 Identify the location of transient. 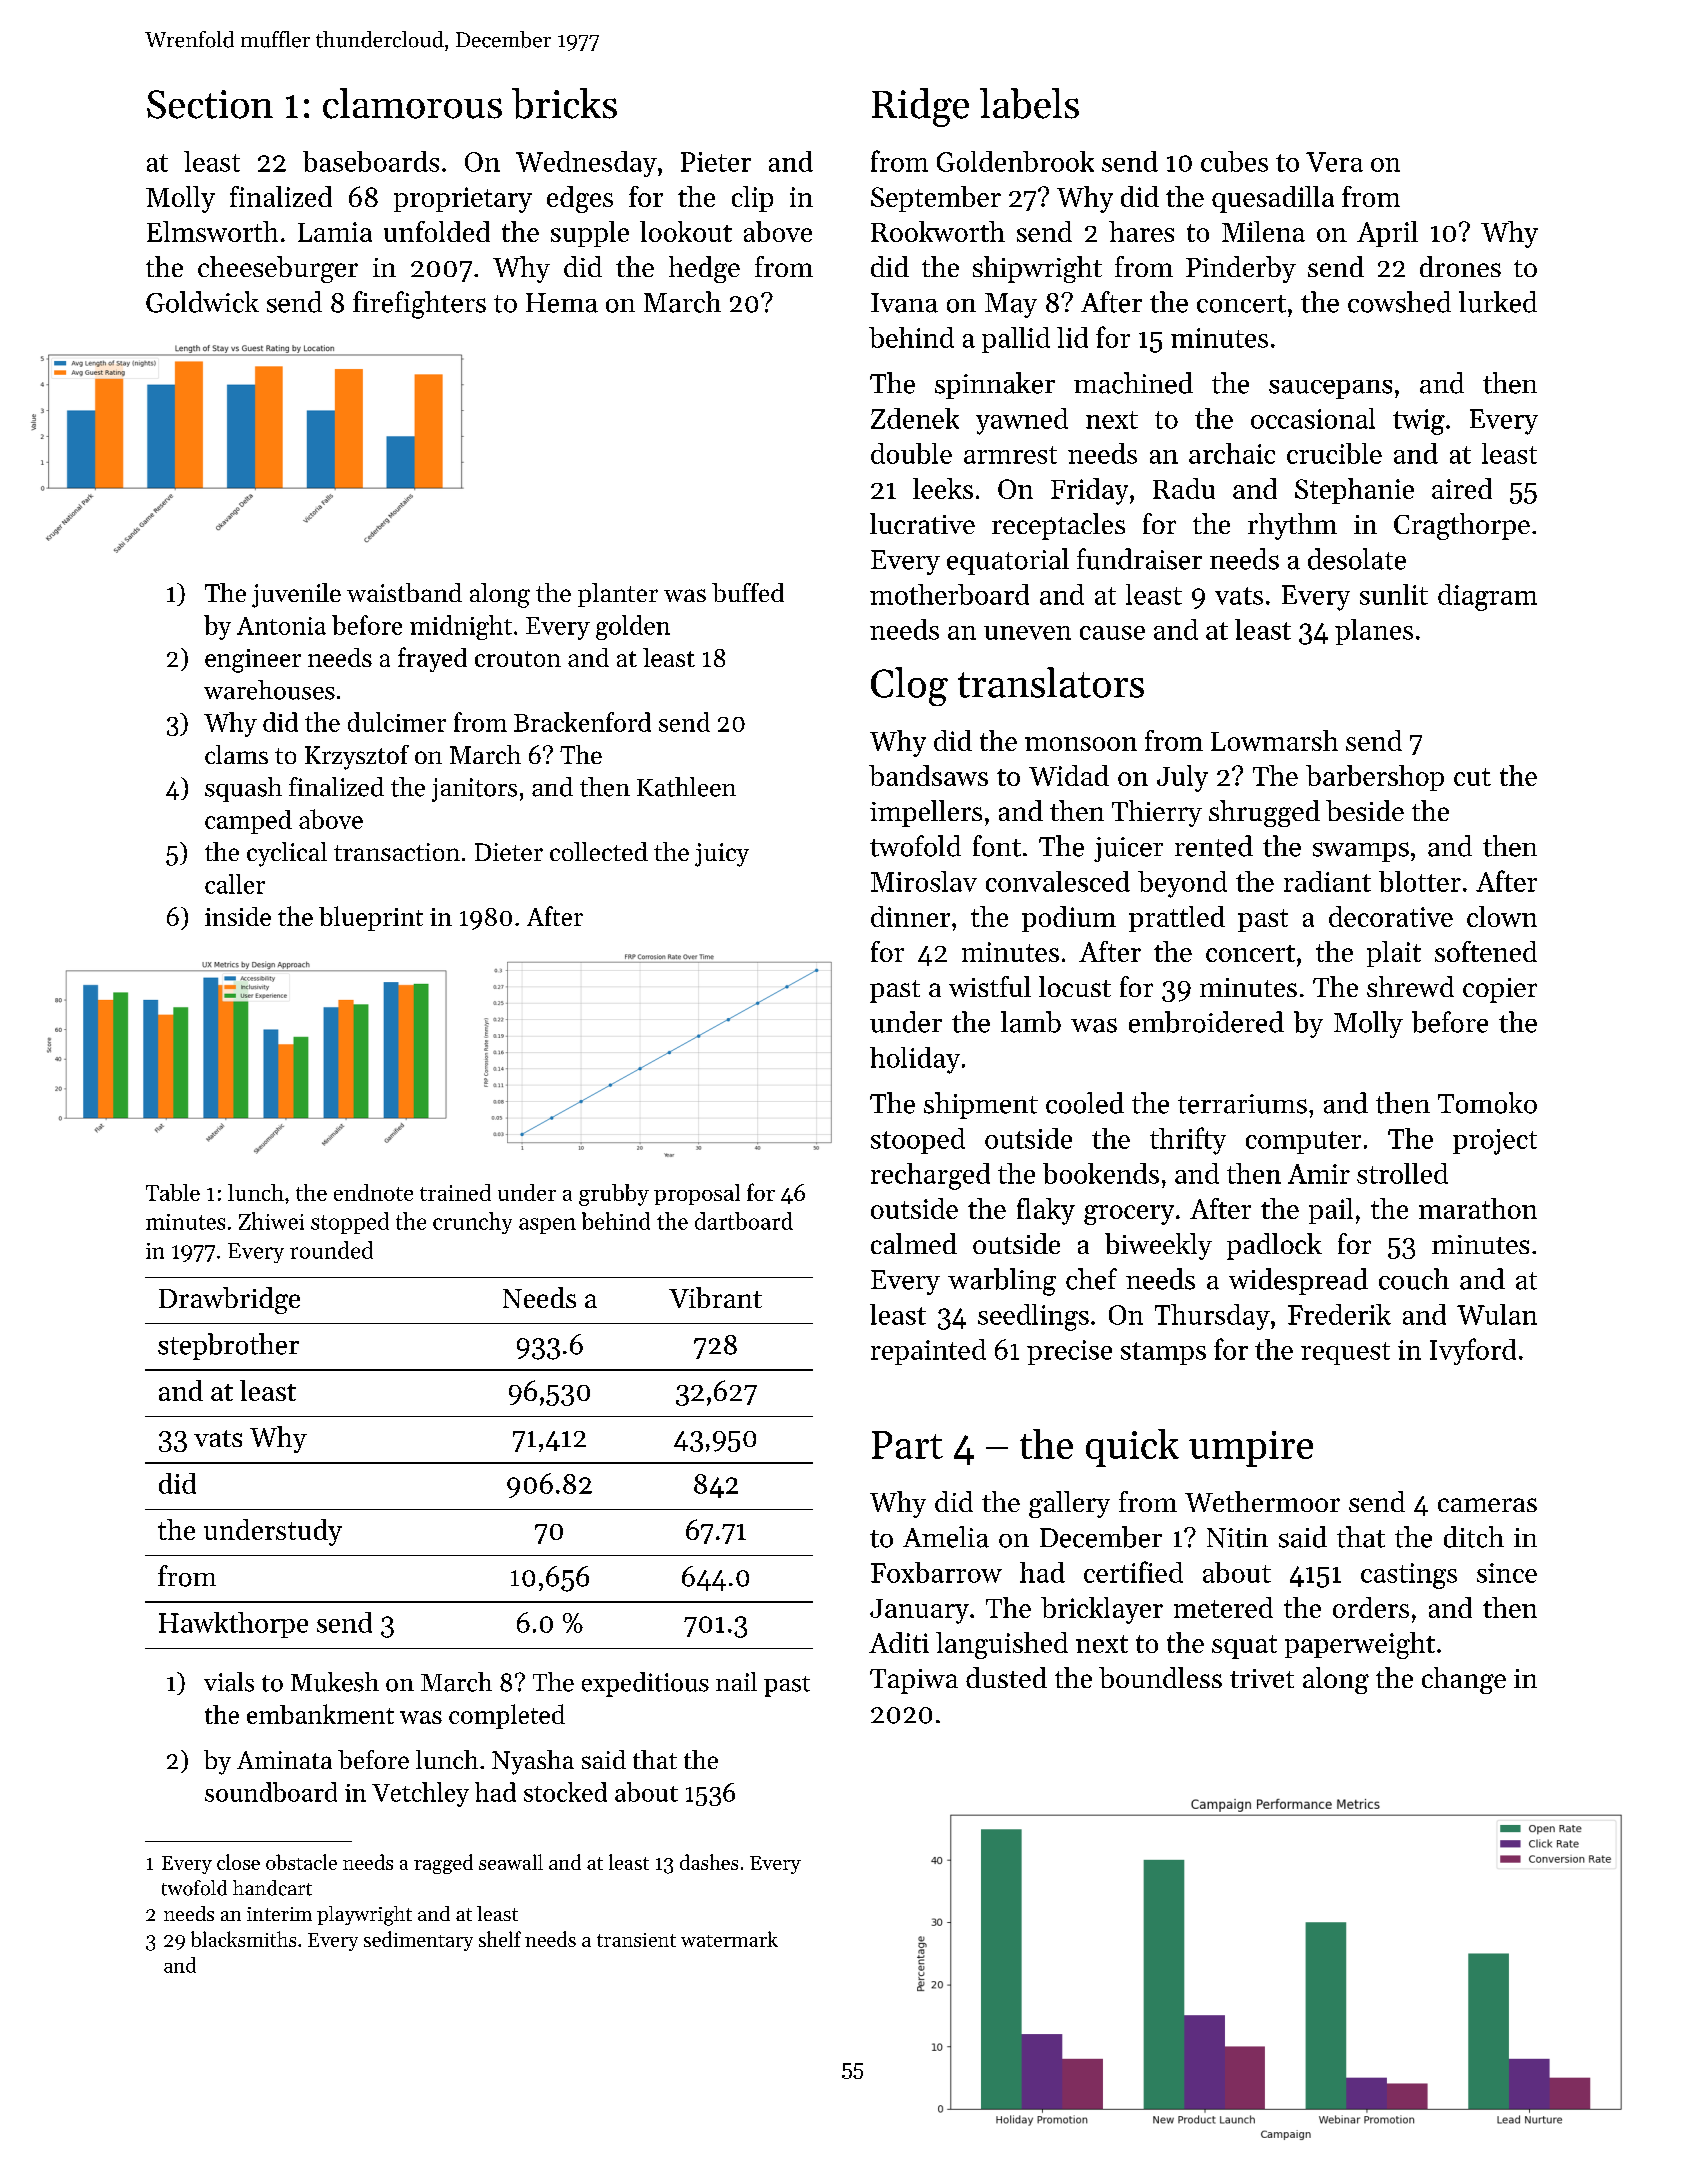
(636, 1940).
